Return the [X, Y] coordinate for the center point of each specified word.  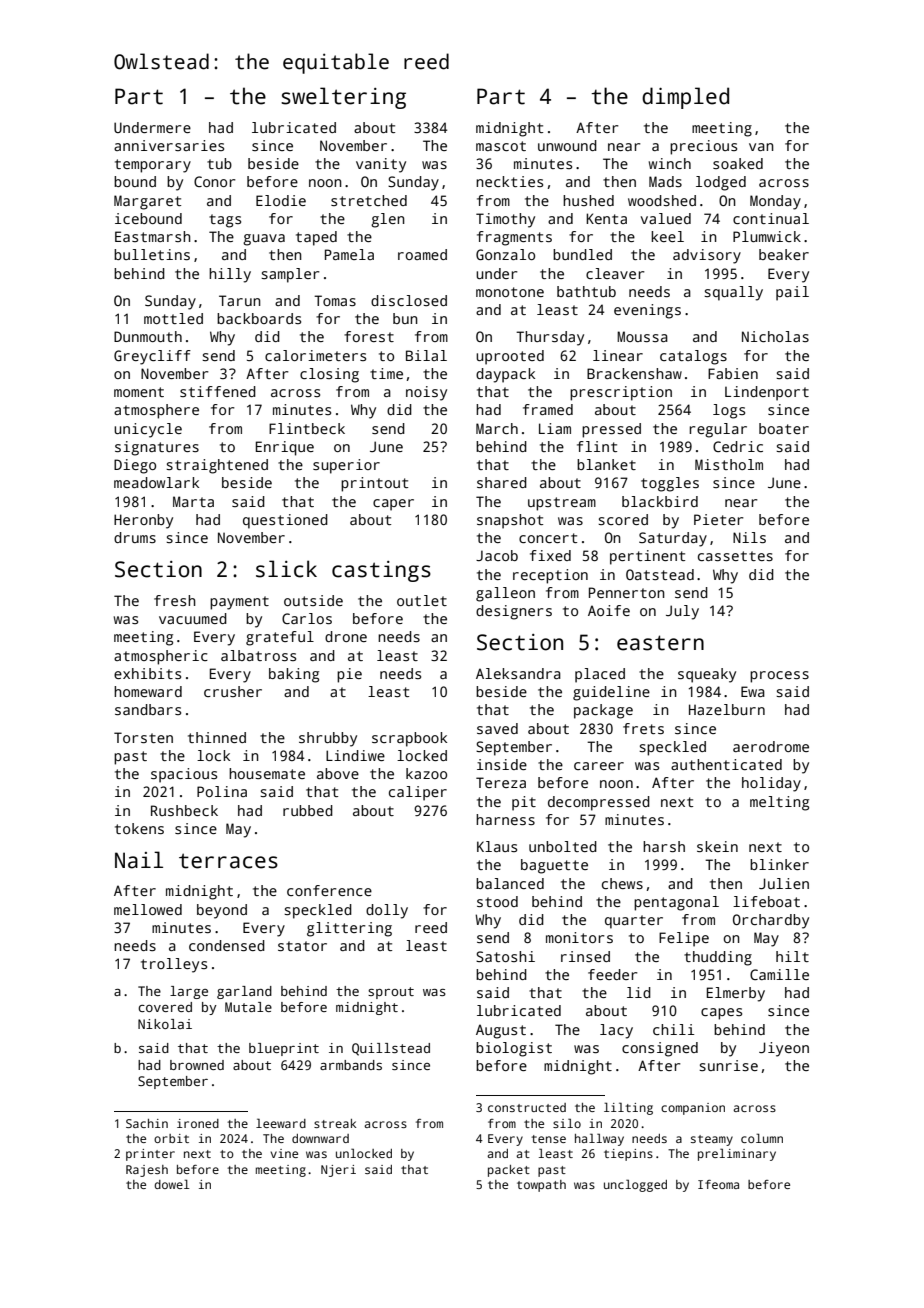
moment [139, 392]
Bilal [426, 355]
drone [346, 636]
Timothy [505, 220]
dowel [171, 1184]
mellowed [148, 909]
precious [703, 147]
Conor [215, 181]
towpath [541, 1186]
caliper [418, 793]
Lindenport [767, 393]
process [779, 677]
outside [313, 600]
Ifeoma [718, 1184]
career [599, 766]
